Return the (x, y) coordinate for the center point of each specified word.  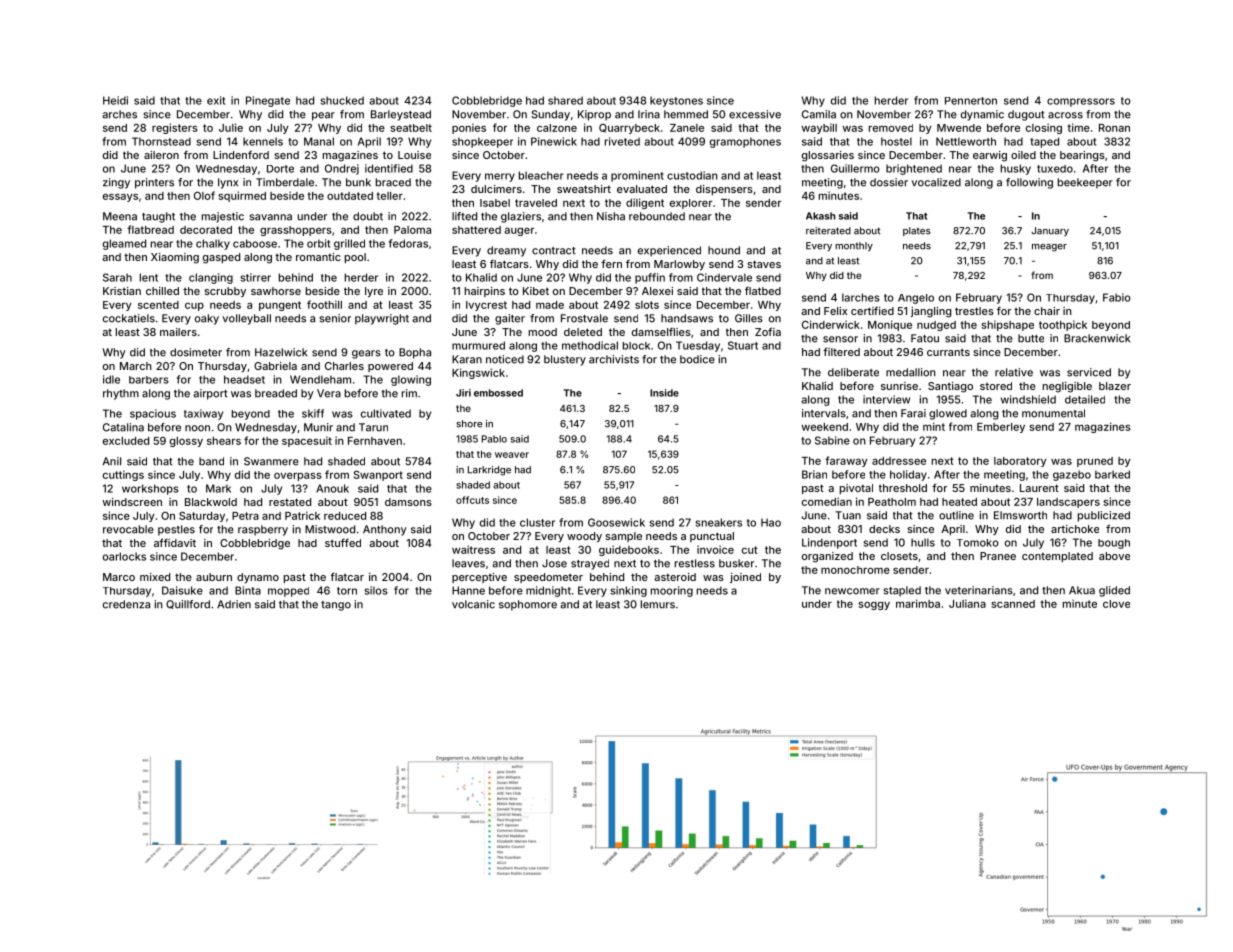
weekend (825, 427)
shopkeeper (482, 142)
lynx (228, 183)
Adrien (234, 604)
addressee (899, 461)
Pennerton (971, 101)
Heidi (115, 100)
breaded (276, 393)
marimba (918, 603)
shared (565, 100)
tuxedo (1055, 169)
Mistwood (330, 529)
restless (695, 563)
